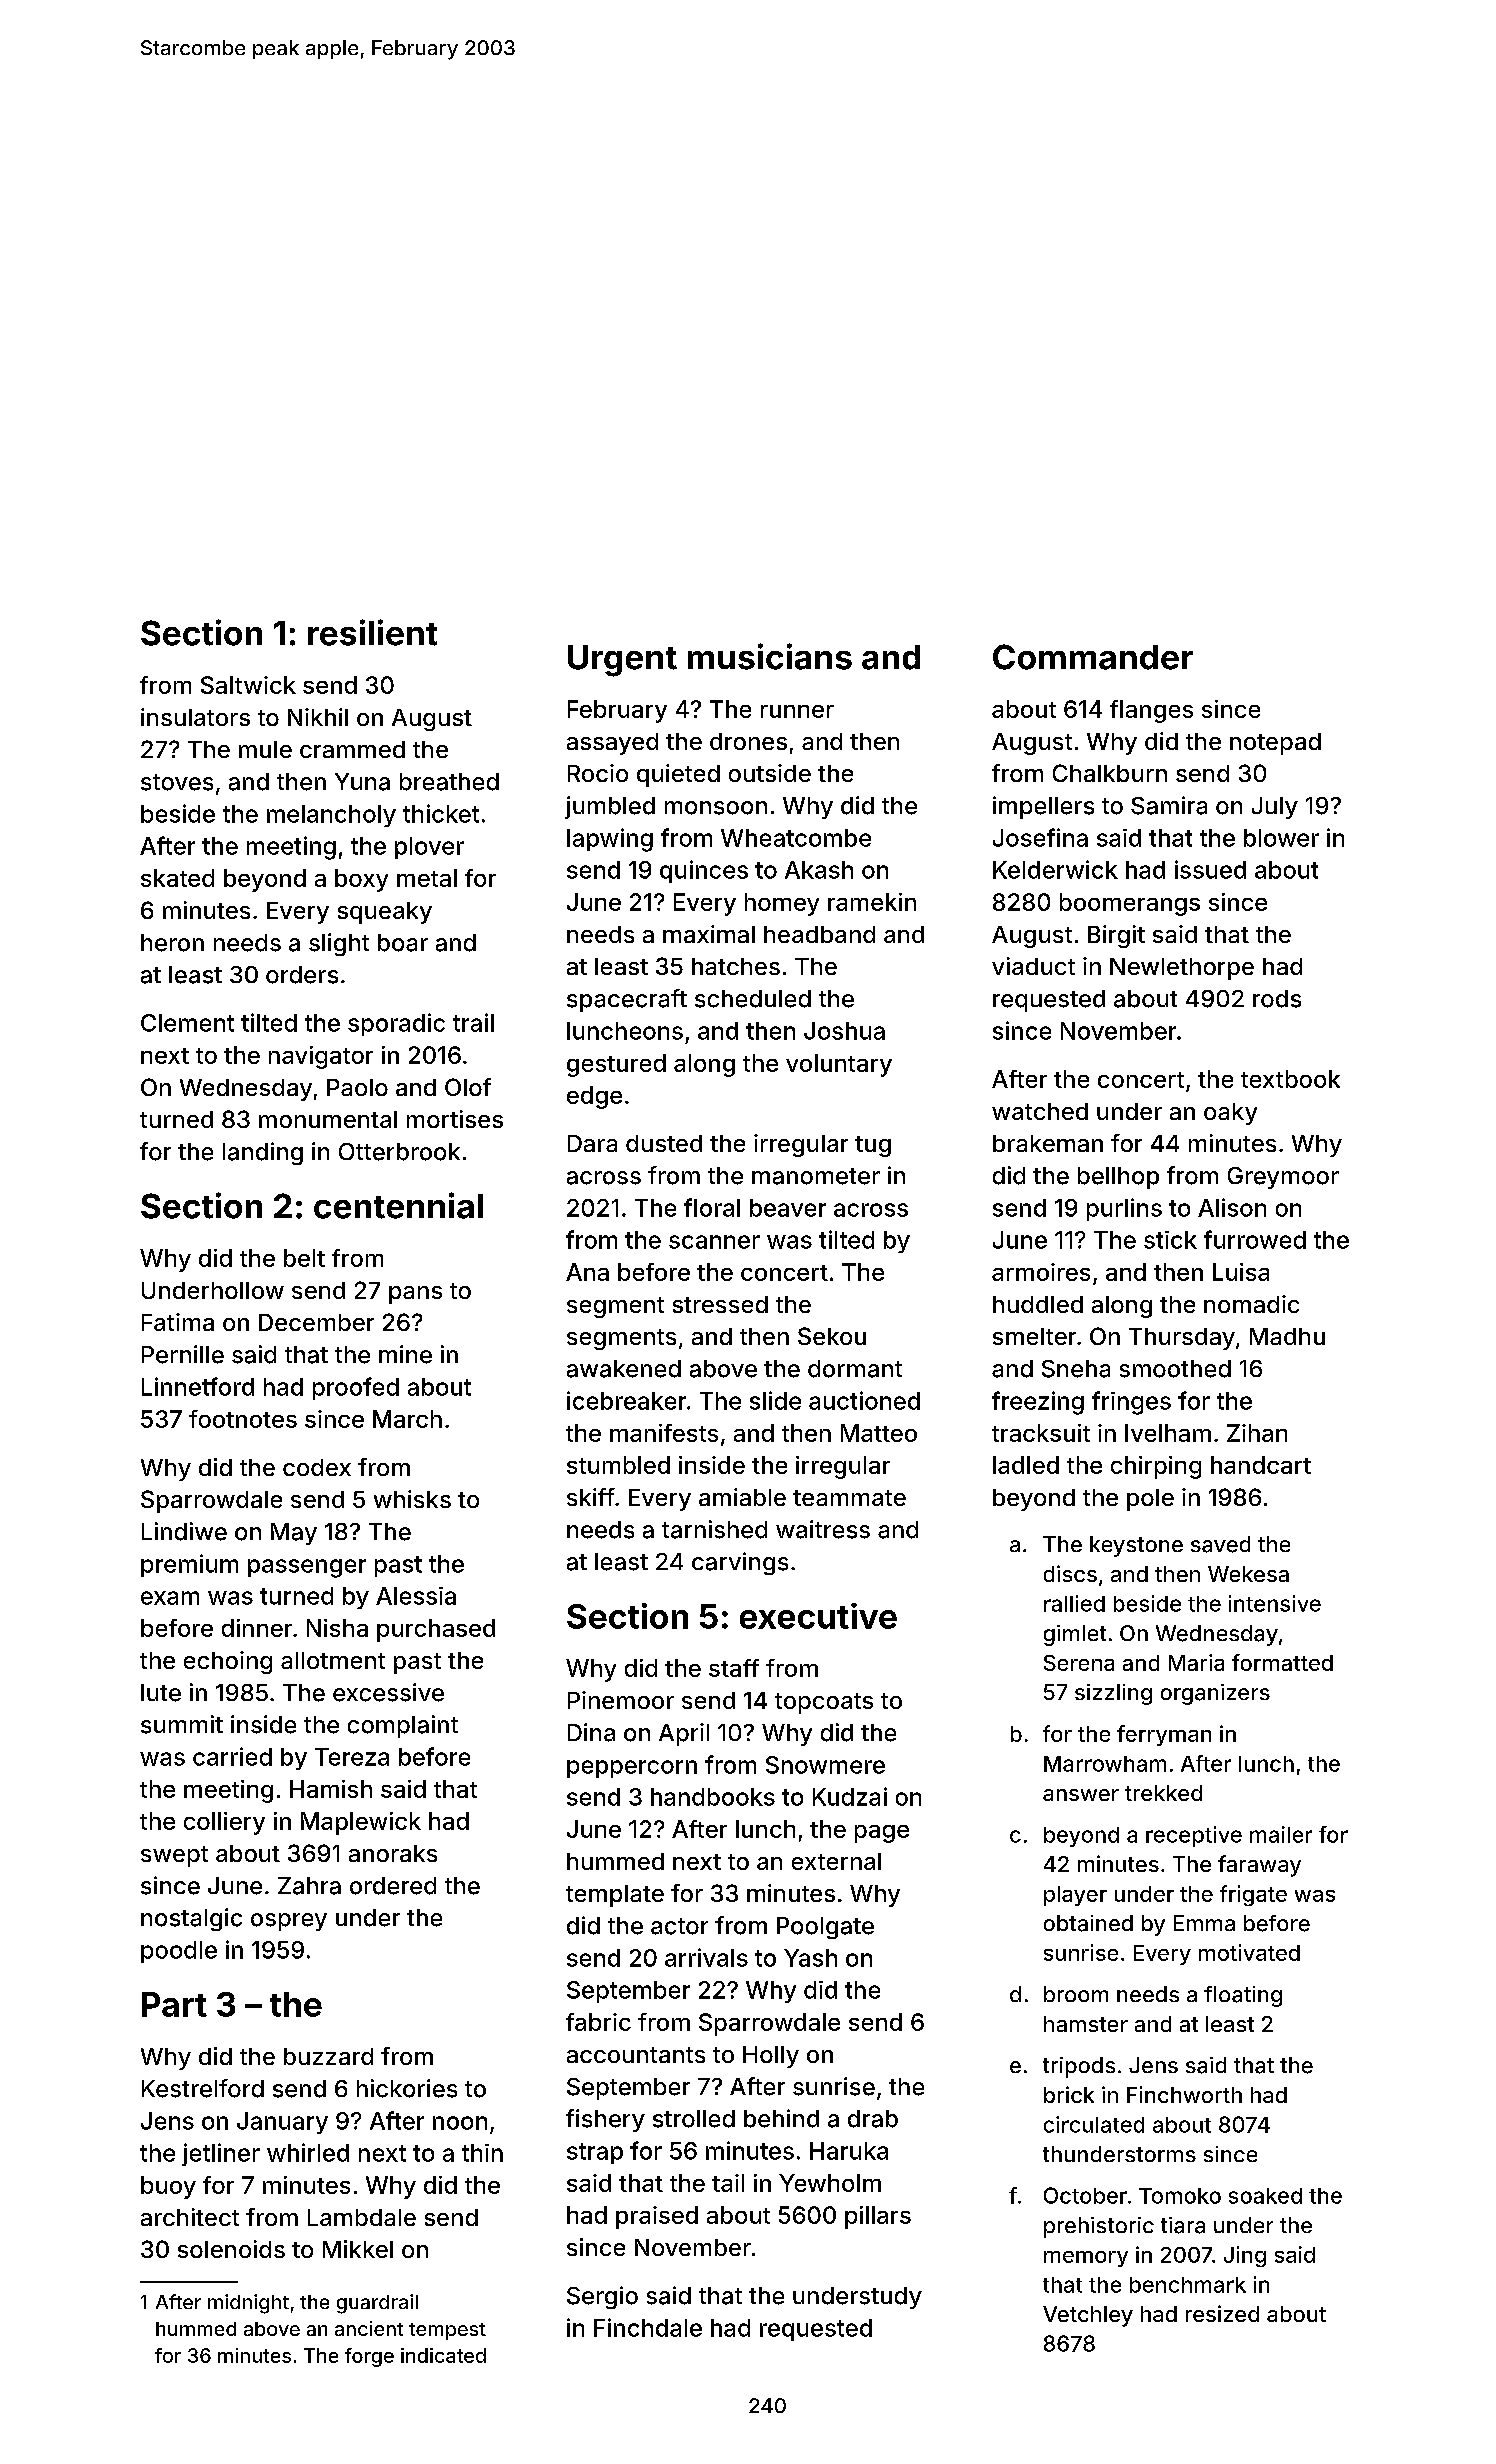 The height and width of the screenshot is (2464, 1496). What do you see at coordinates (1118, 1178) in the screenshot?
I see `bellhop` at bounding box center [1118, 1178].
